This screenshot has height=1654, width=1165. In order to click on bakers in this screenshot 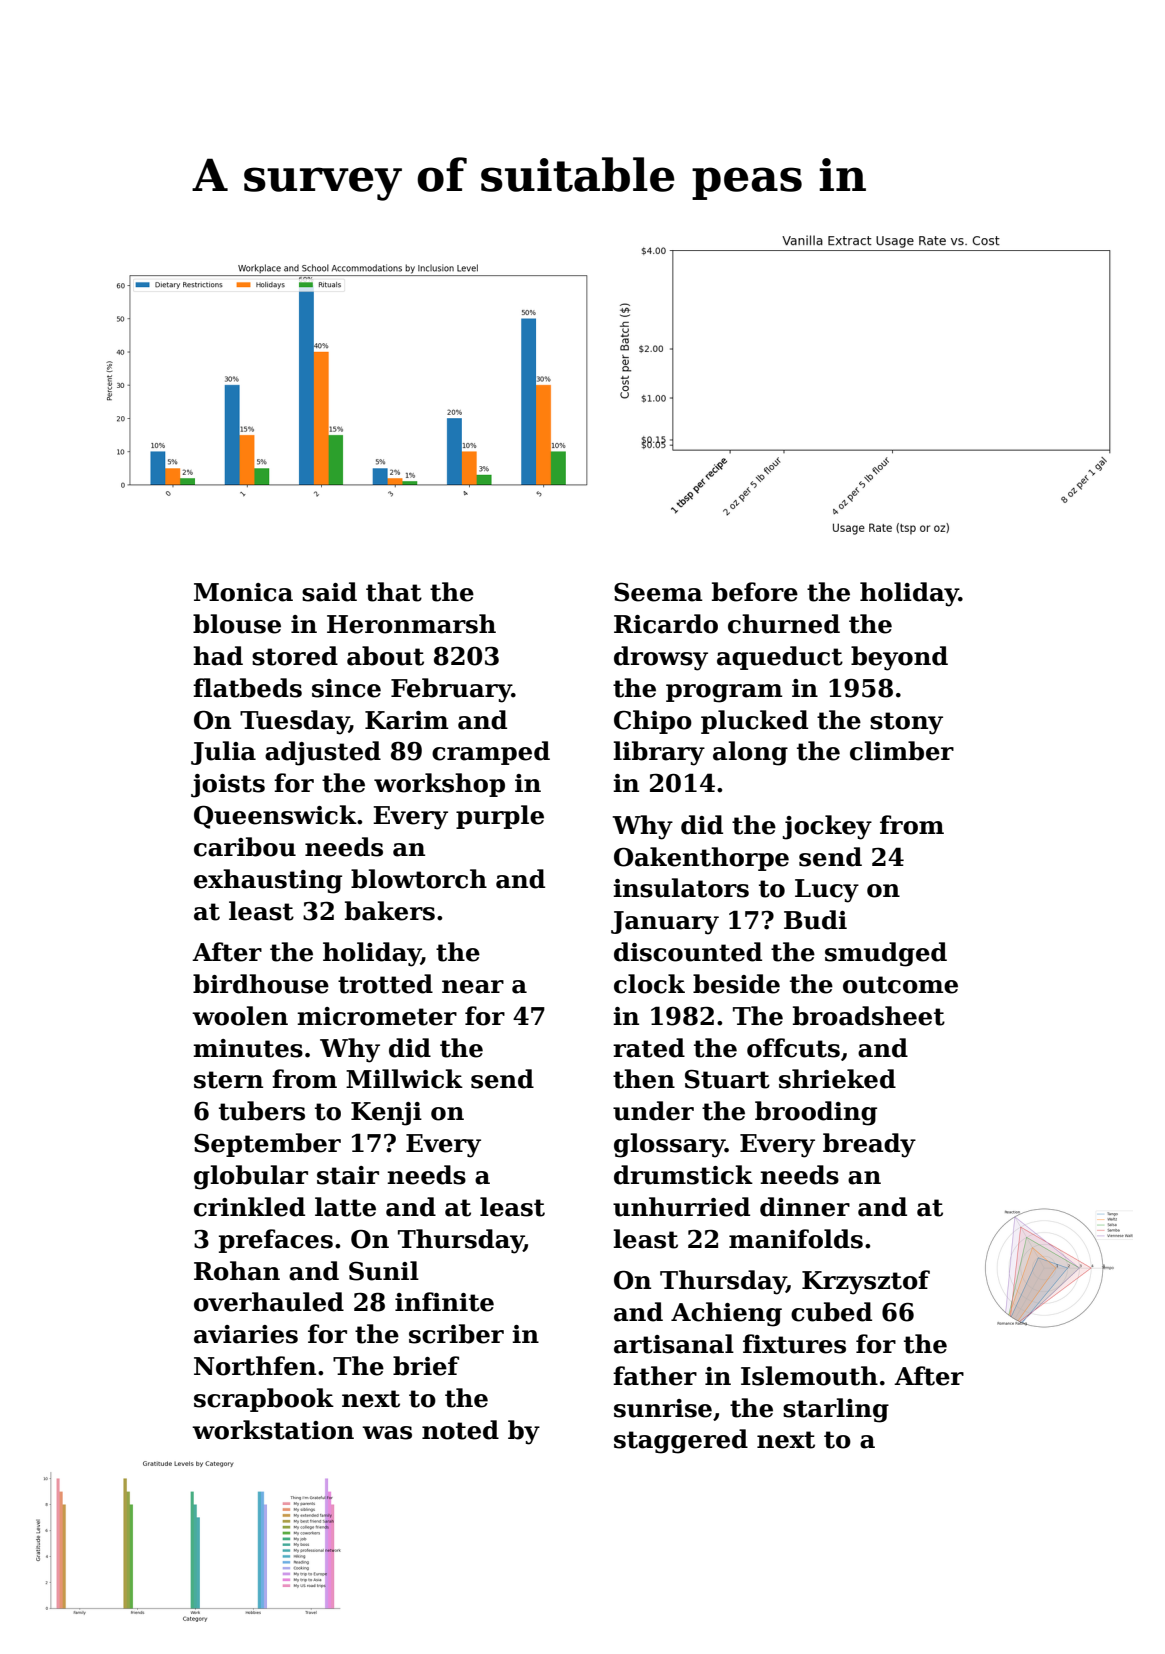, I will do `click(390, 911)`.
